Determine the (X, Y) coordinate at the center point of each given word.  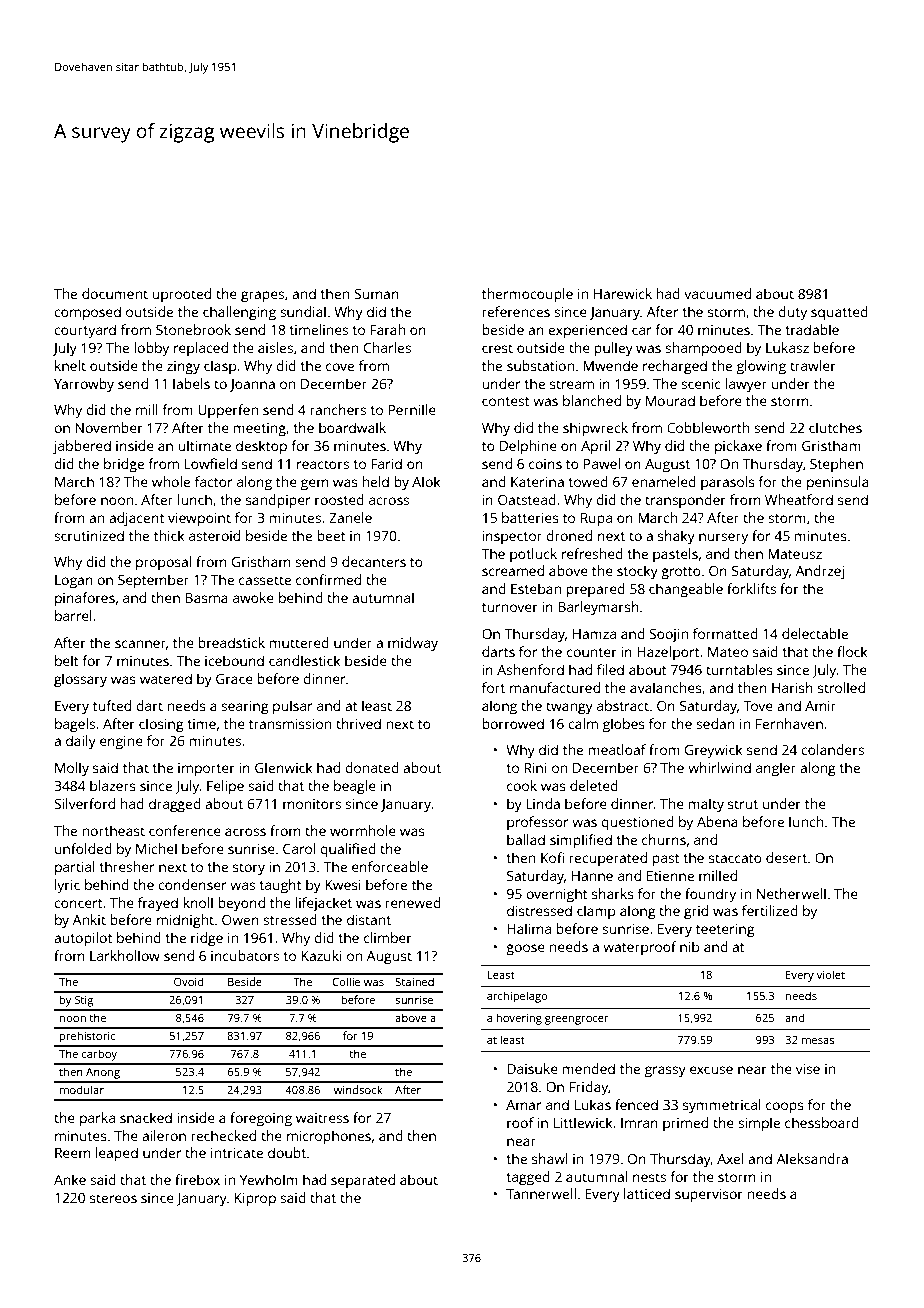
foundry (710, 895)
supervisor (709, 1196)
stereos (113, 1198)
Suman (376, 294)
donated (372, 767)
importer (206, 769)
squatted (839, 313)
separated (363, 1181)
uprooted (181, 295)
